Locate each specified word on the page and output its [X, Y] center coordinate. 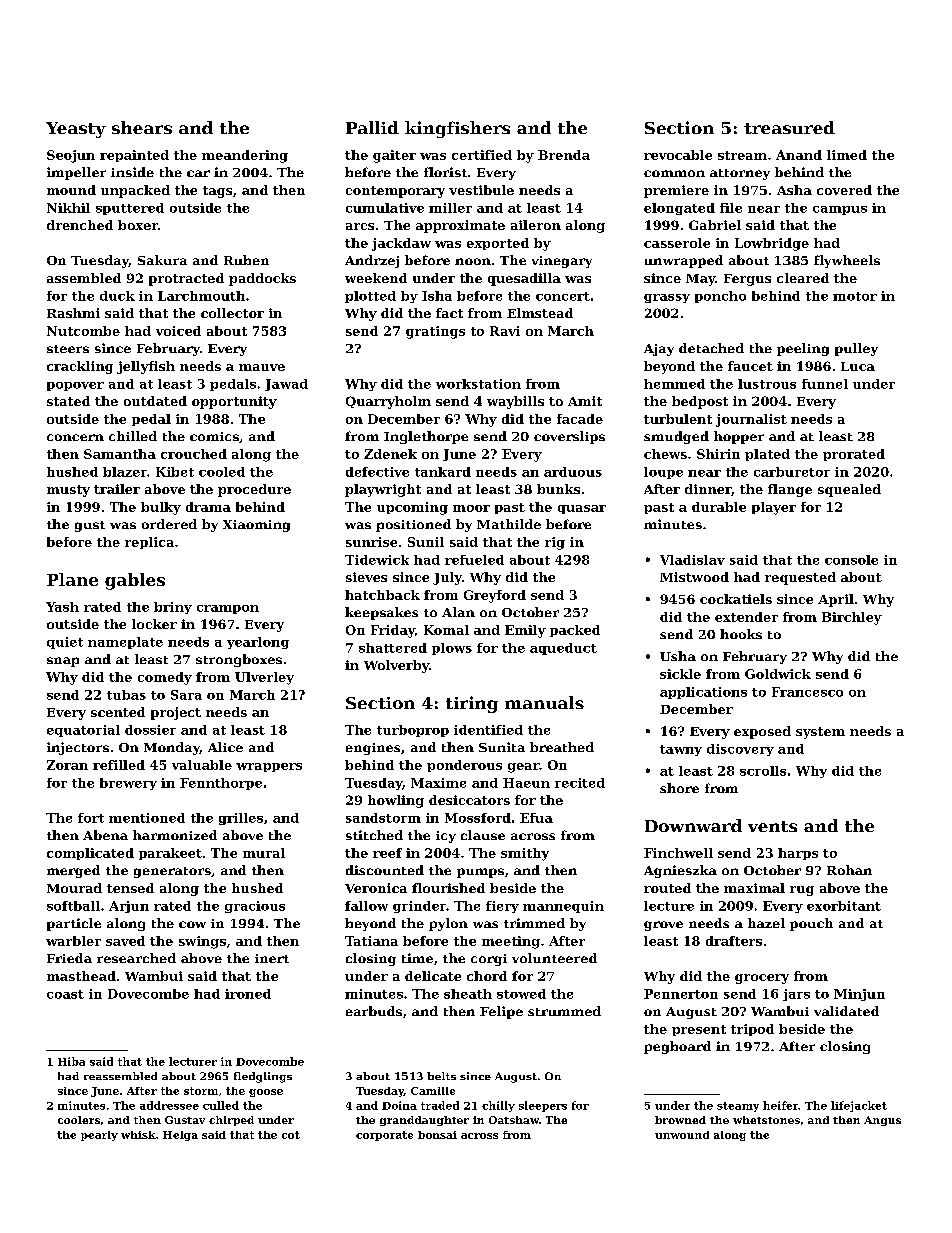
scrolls [763, 771]
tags [217, 192]
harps [798, 854]
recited [580, 783]
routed [667, 888]
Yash [62, 607]
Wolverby [396, 666]
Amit [585, 401]
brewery [128, 784]
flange [790, 490]
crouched [194, 454]
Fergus [747, 280]
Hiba [71, 1061]
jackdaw [401, 244]
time [417, 958]
